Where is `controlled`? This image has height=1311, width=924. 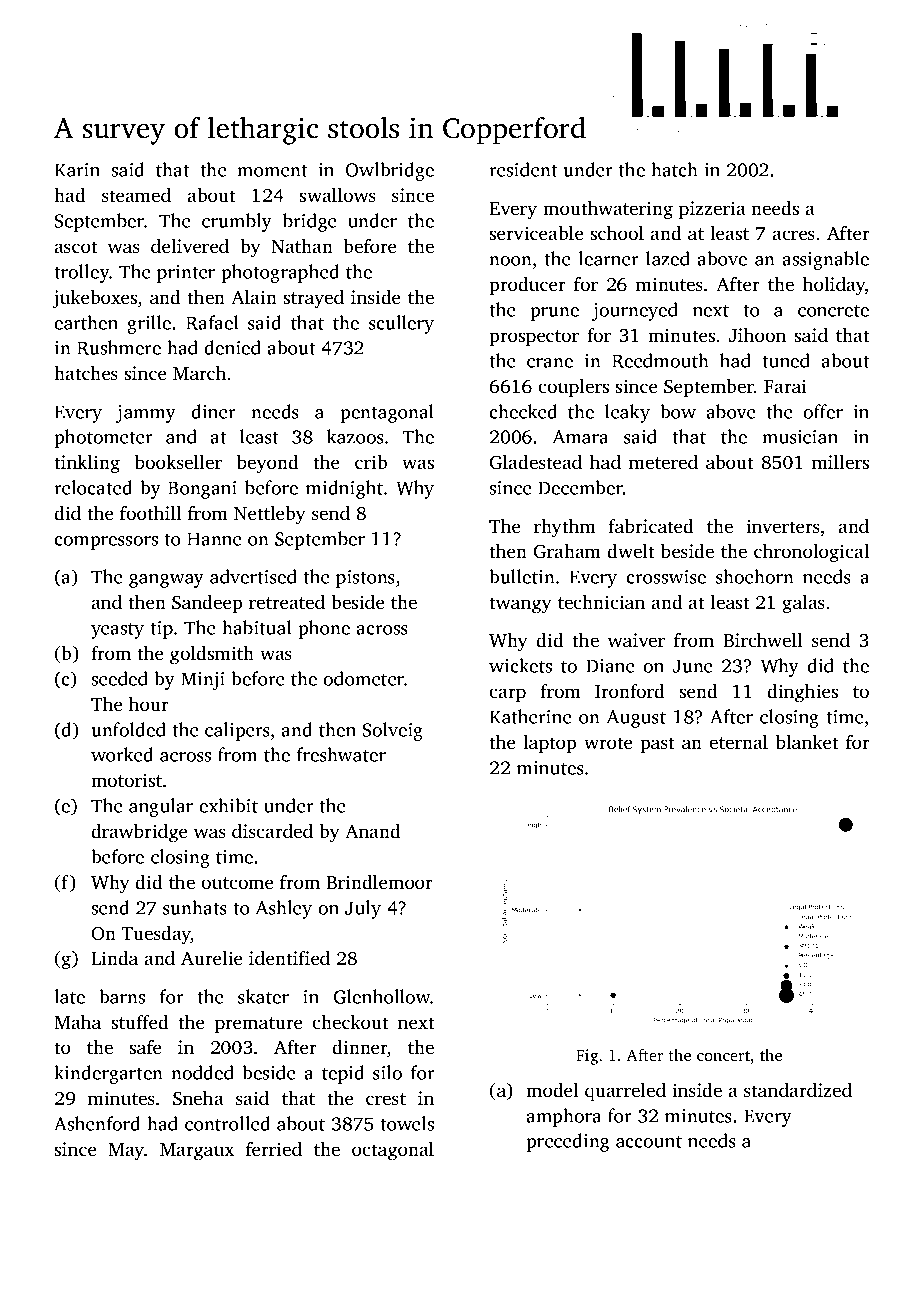 controlled is located at coordinates (227, 1123).
